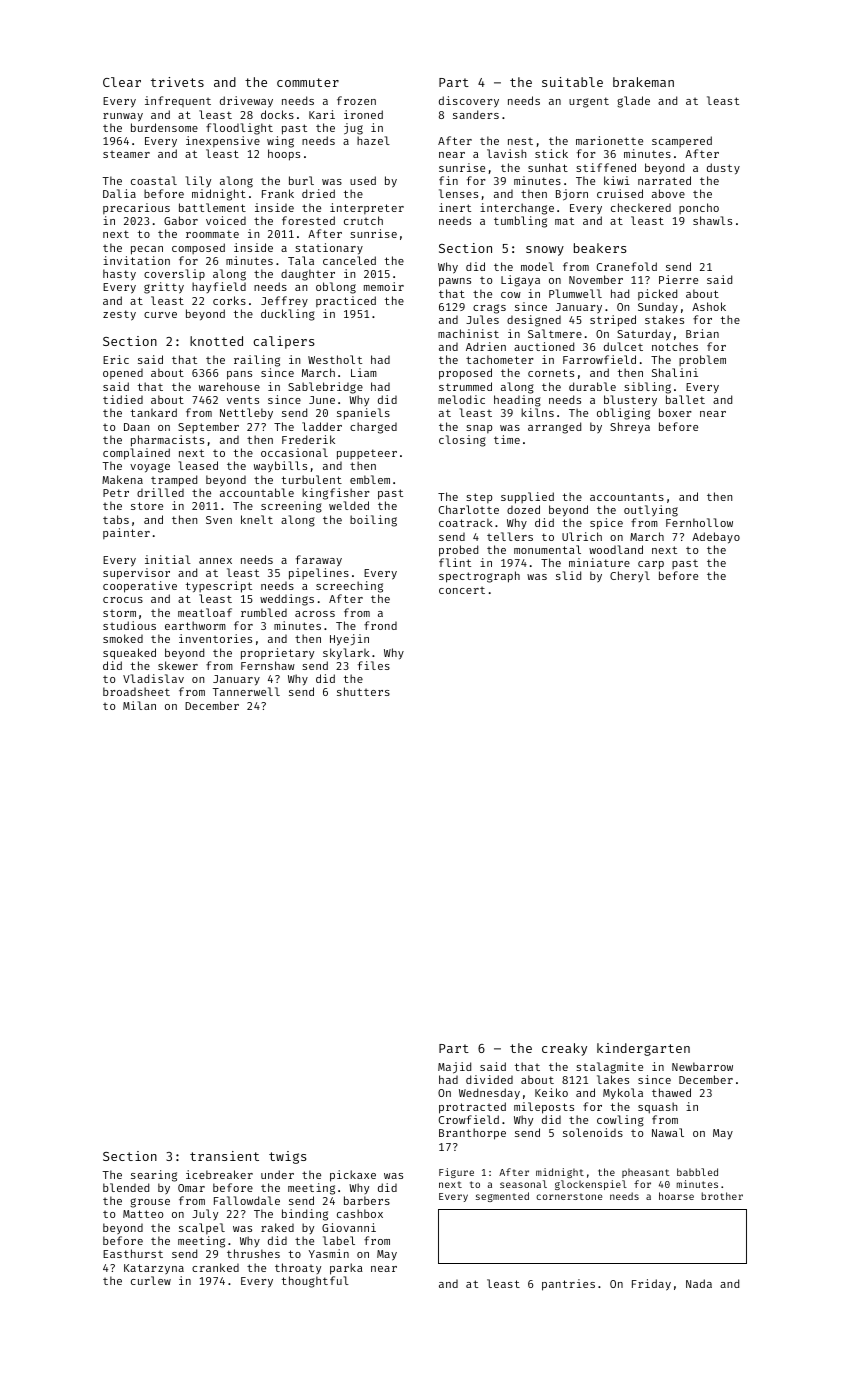 This screenshot has width=849, height=1400. Describe the element at coordinates (215, 638) in the screenshot. I see `inventories` at that location.
